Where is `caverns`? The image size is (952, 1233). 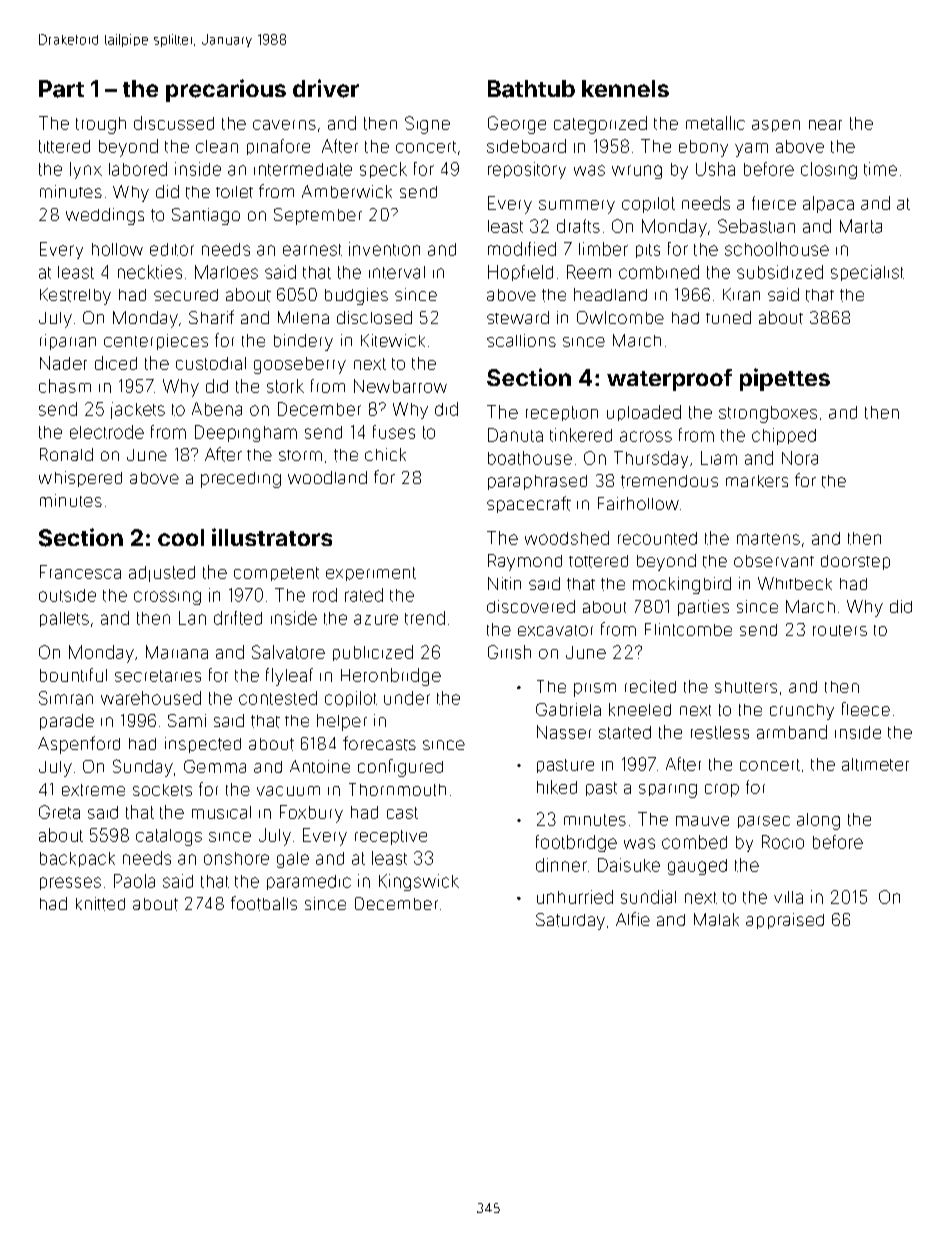 caverns is located at coordinates (284, 125).
